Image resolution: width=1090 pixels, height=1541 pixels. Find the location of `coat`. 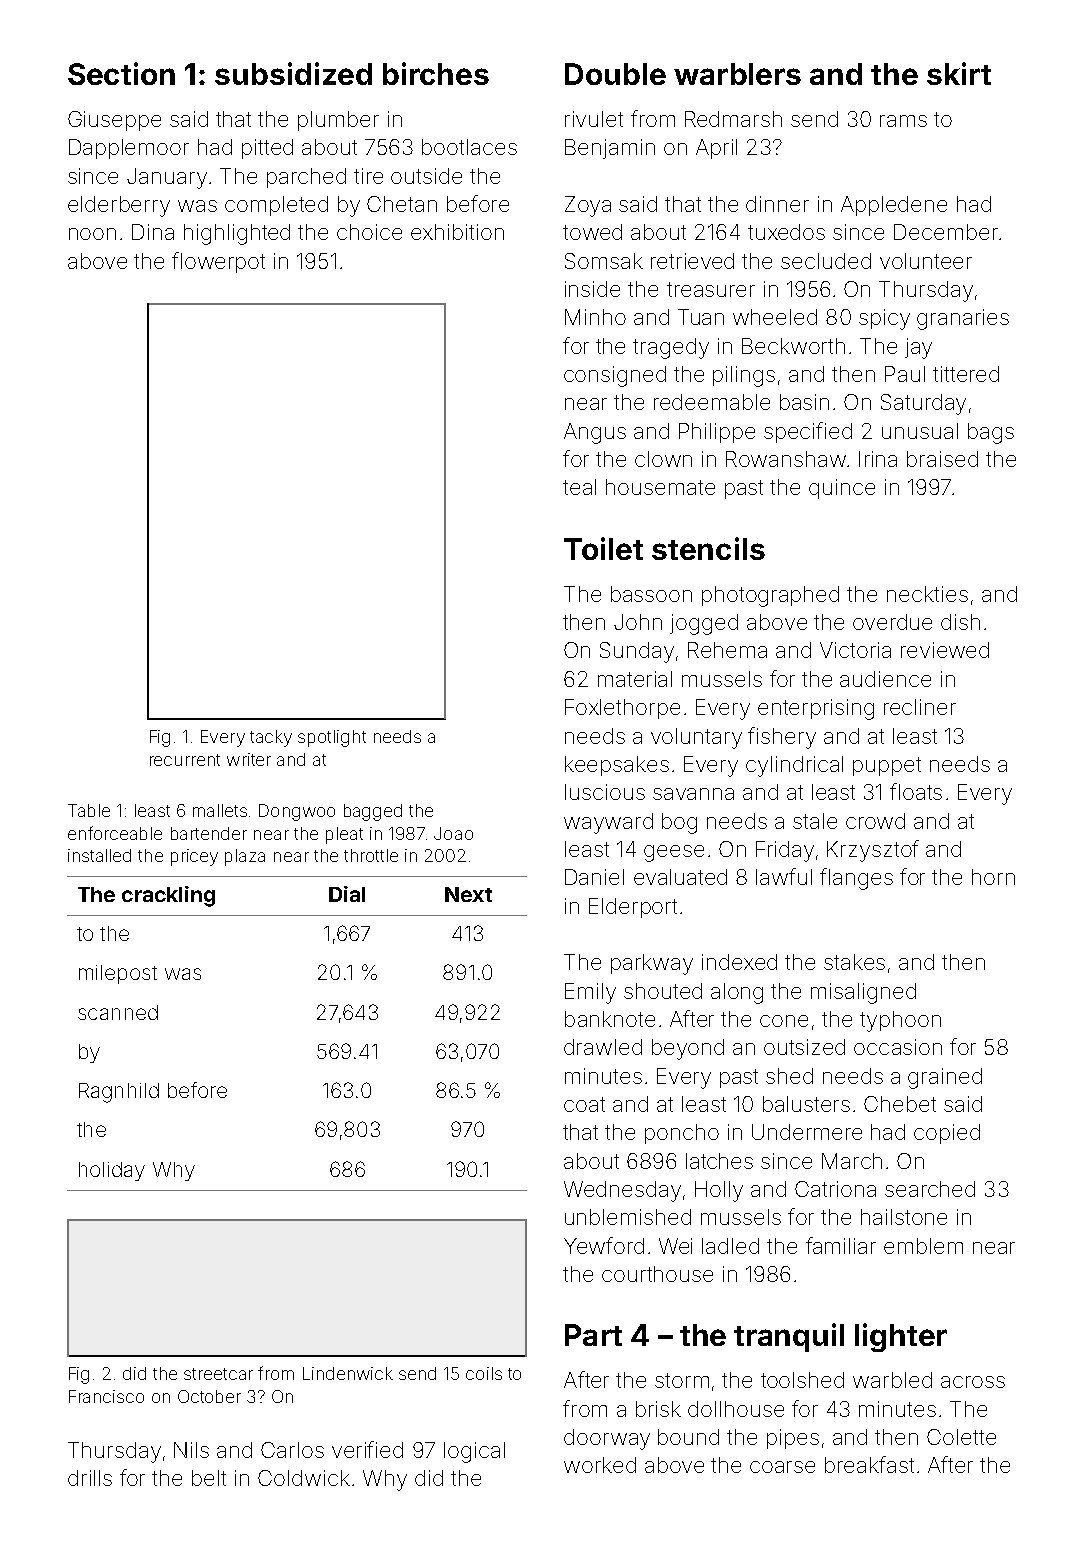

coat is located at coordinates (584, 1104).
